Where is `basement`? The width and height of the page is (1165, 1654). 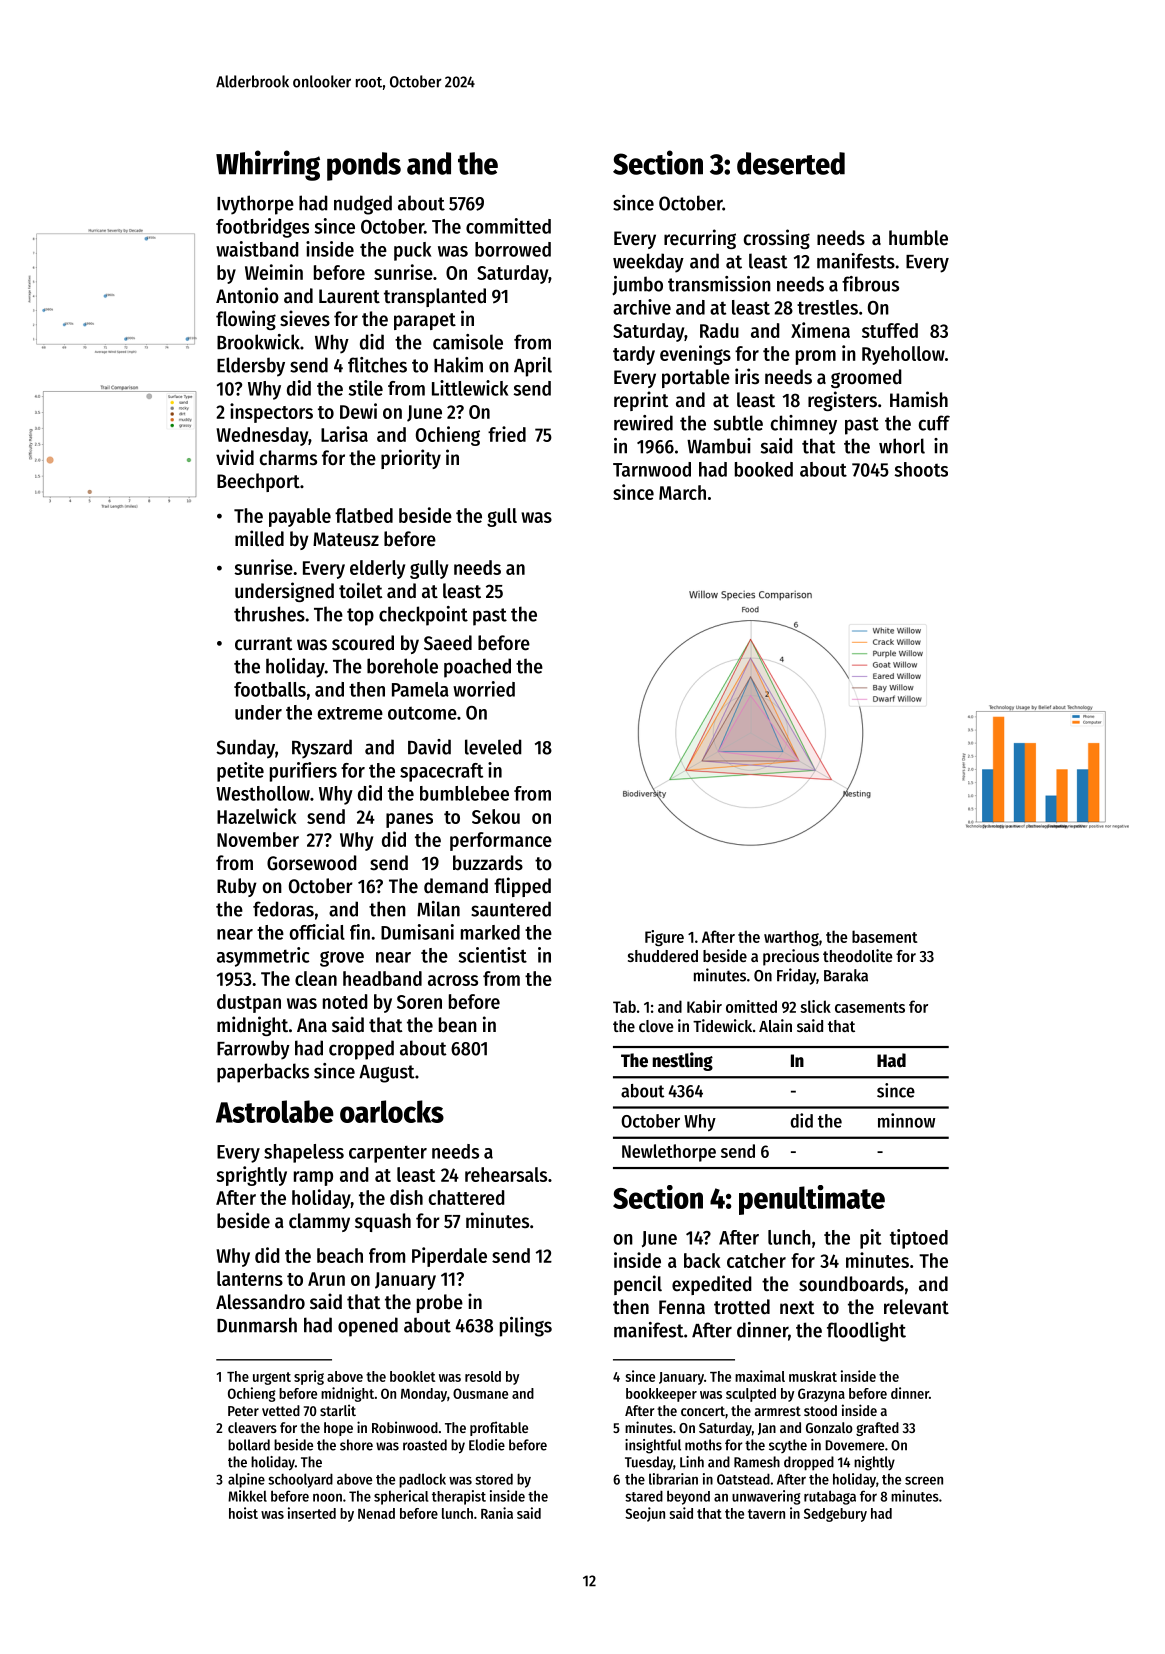 basement is located at coordinates (885, 936).
